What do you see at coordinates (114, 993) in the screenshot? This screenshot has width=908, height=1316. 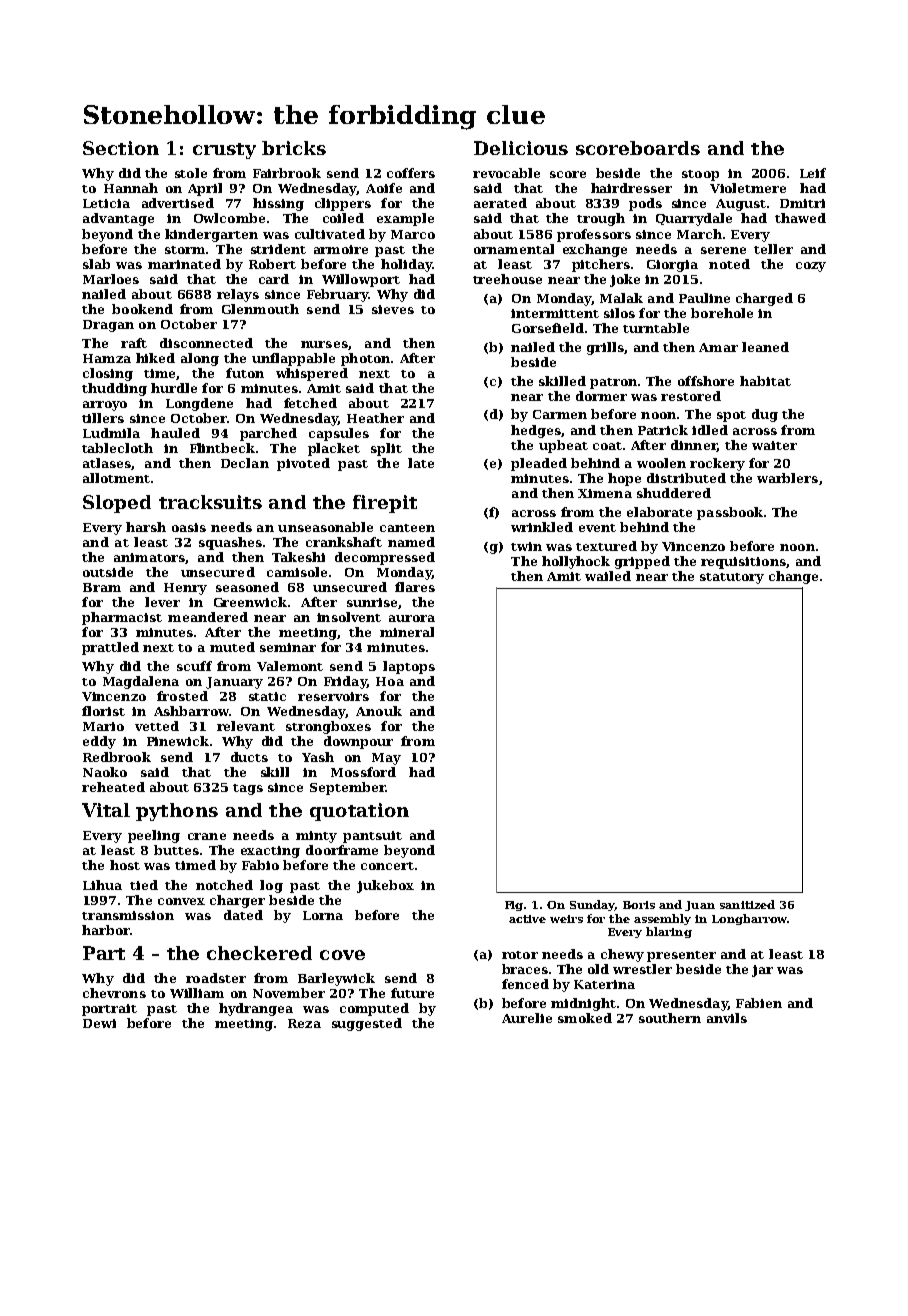 I see `chevrons` at bounding box center [114, 993].
